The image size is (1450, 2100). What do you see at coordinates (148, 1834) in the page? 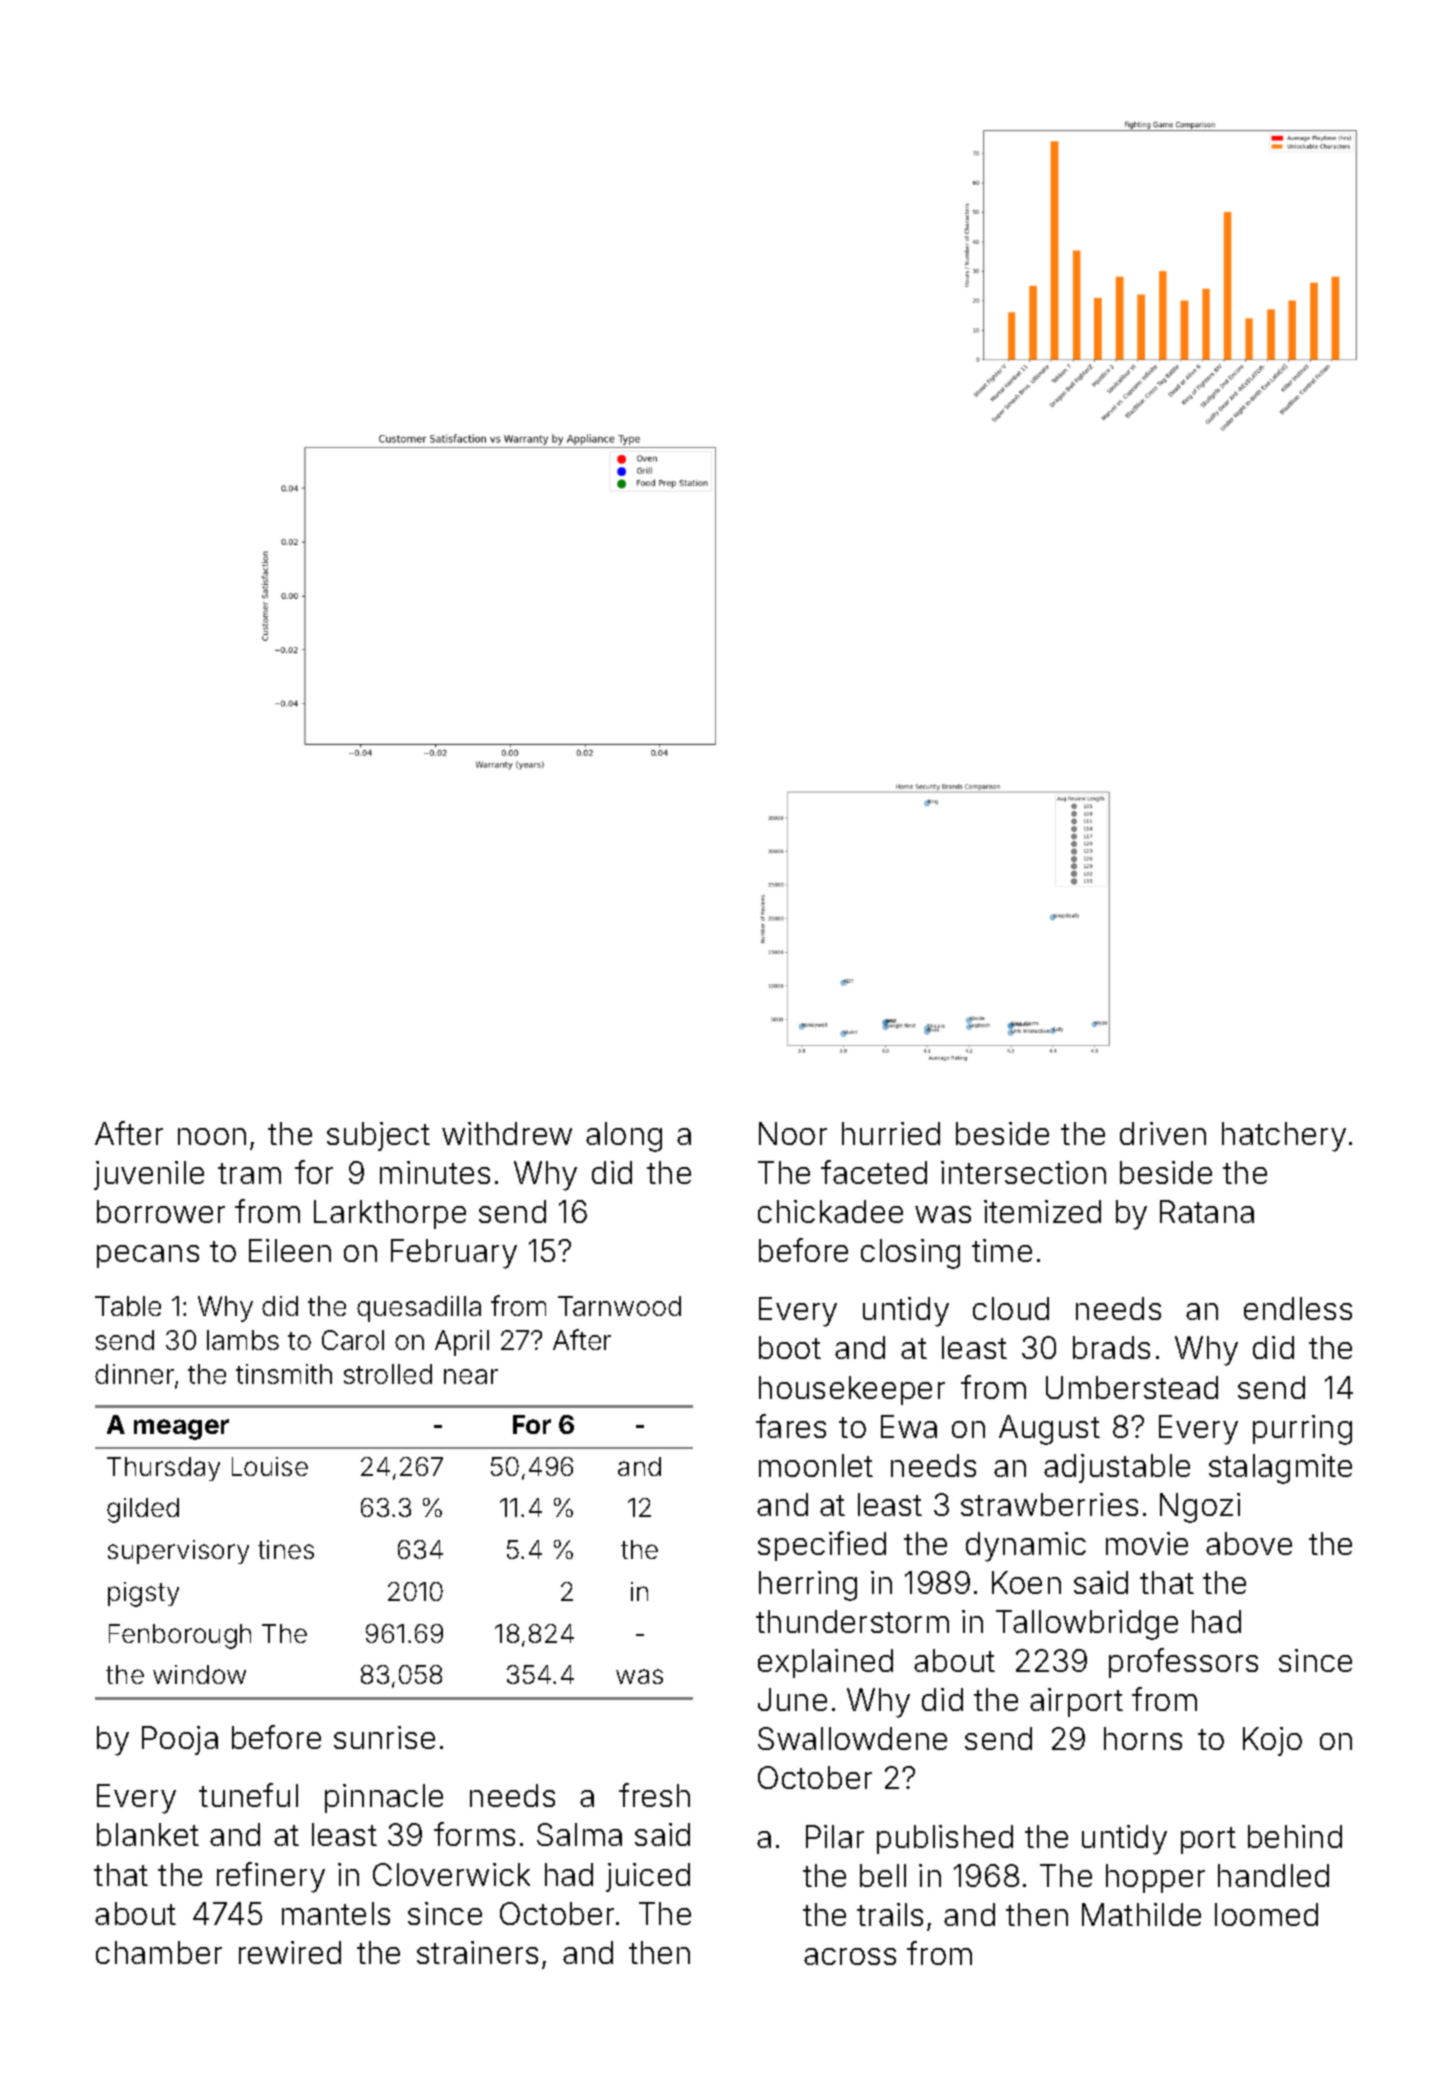
I see `blanket` at bounding box center [148, 1834].
